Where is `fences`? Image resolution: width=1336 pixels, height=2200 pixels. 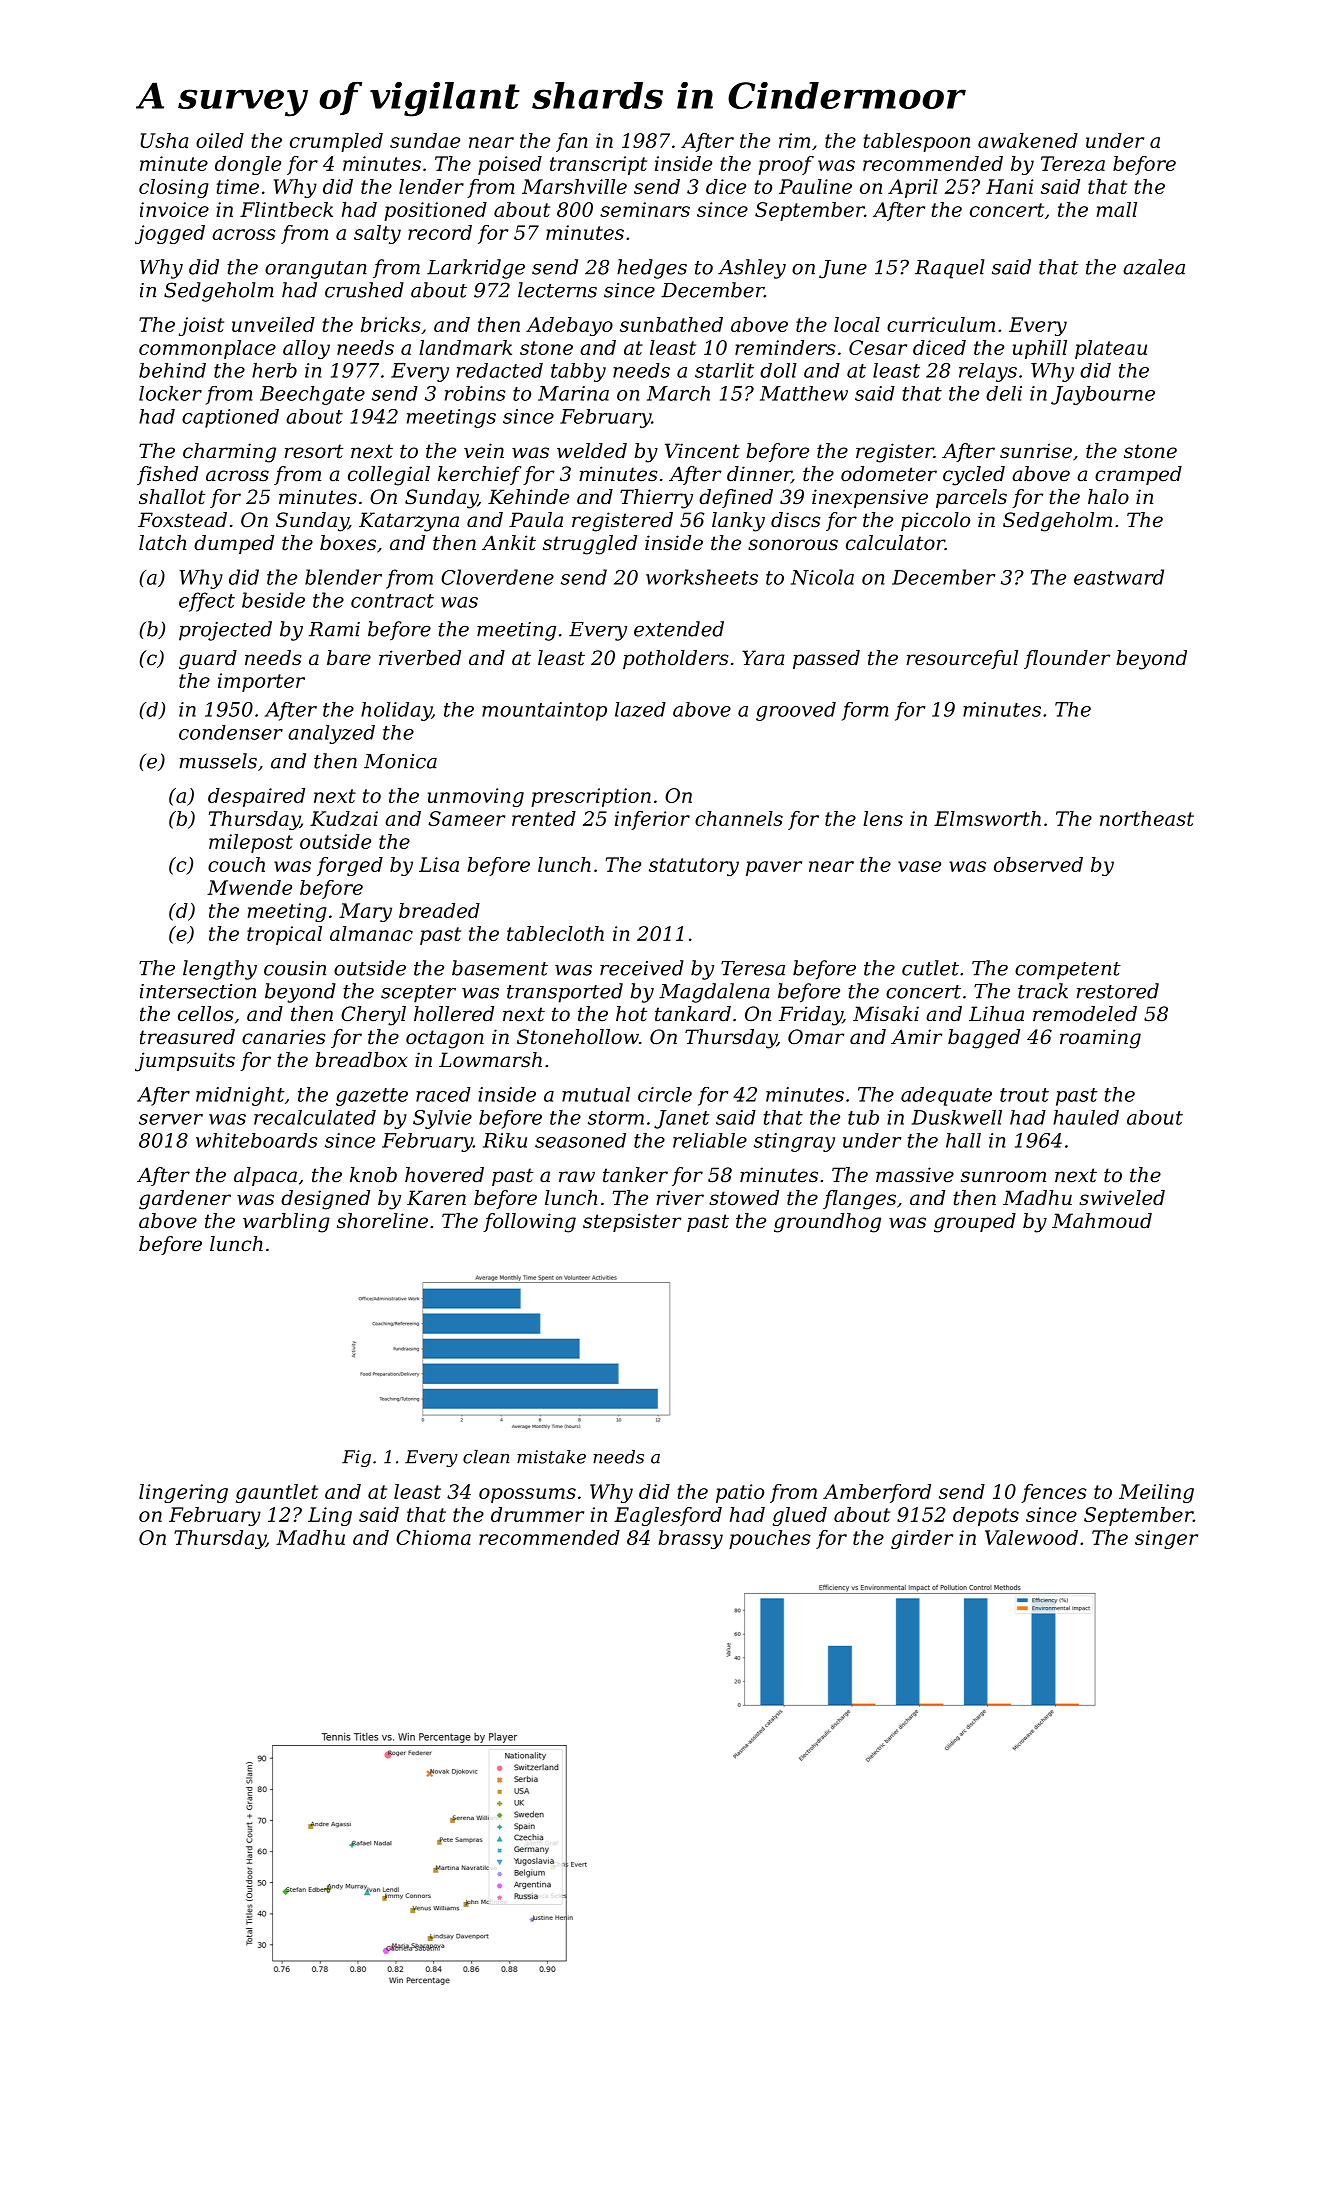
fences is located at coordinates (1054, 1493).
